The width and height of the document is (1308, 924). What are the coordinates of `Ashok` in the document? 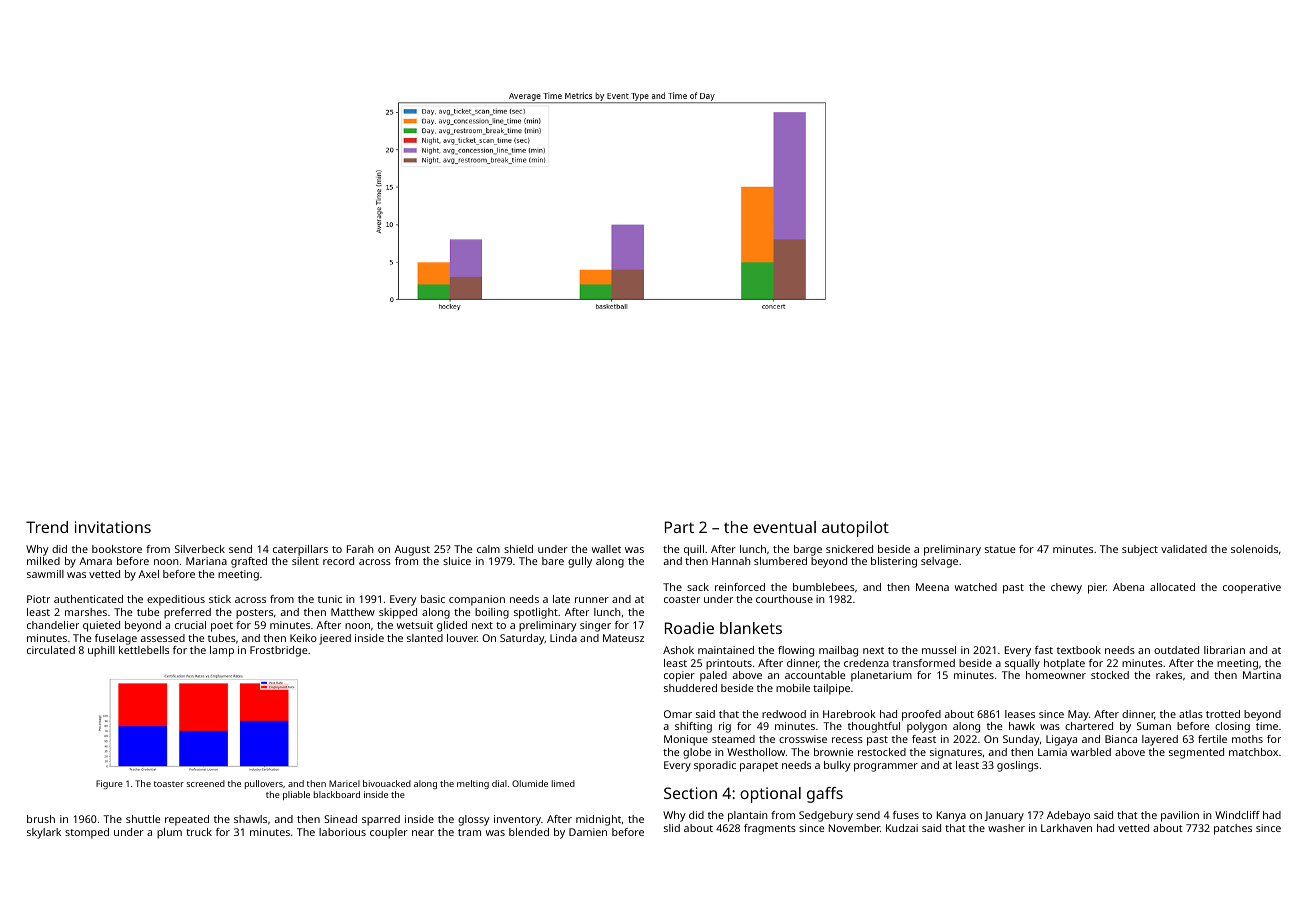 It's located at (678, 650).
